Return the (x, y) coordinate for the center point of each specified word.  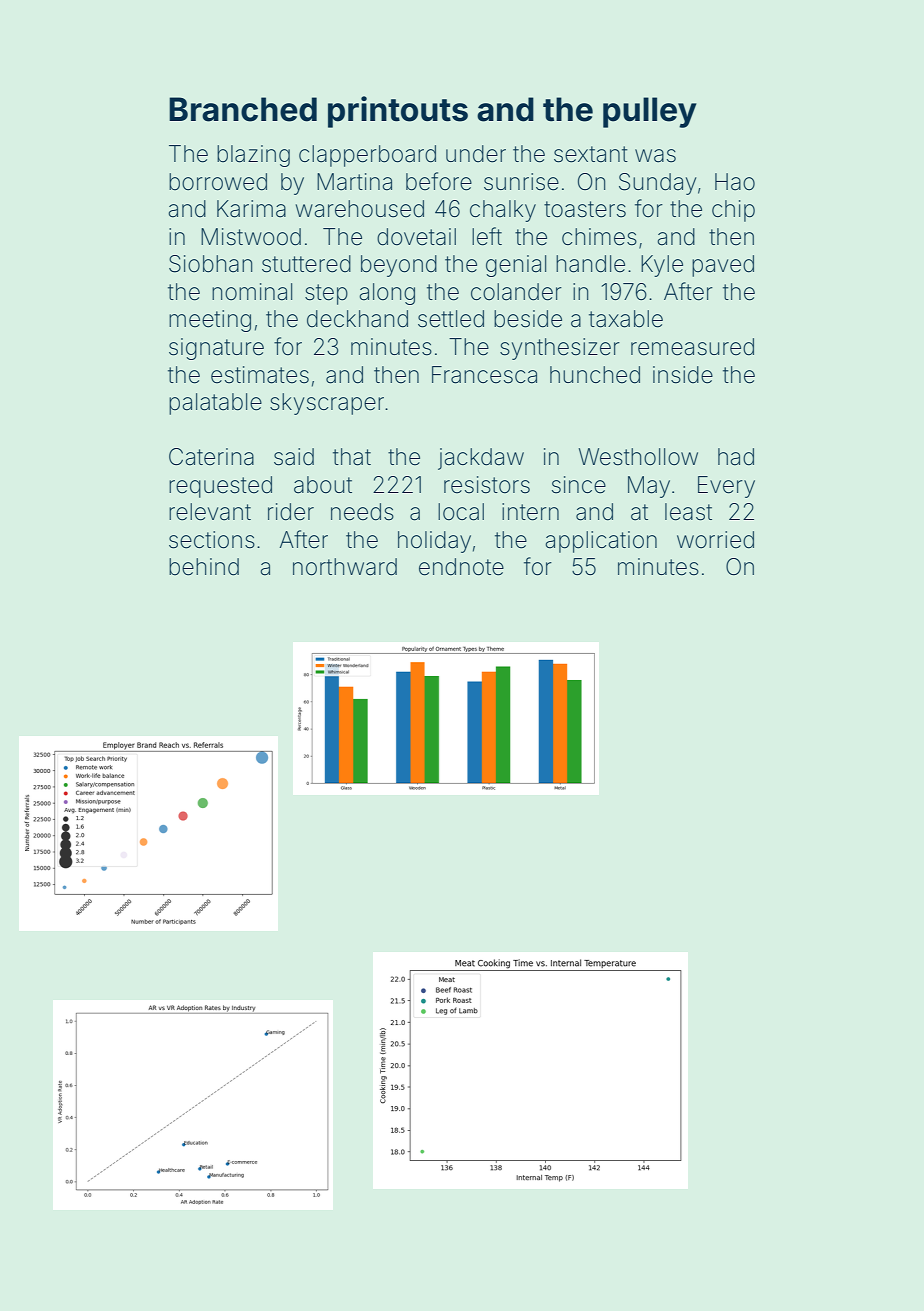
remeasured (692, 347)
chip (733, 211)
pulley (650, 112)
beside (528, 319)
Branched (243, 109)
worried (715, 540)
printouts (398, 112)
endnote (461, 567)
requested (220, 487)
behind (204, 567)
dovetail (416, 237)
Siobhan (210, 264)
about (323, 485)
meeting (210, 321)
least (688, 512)
